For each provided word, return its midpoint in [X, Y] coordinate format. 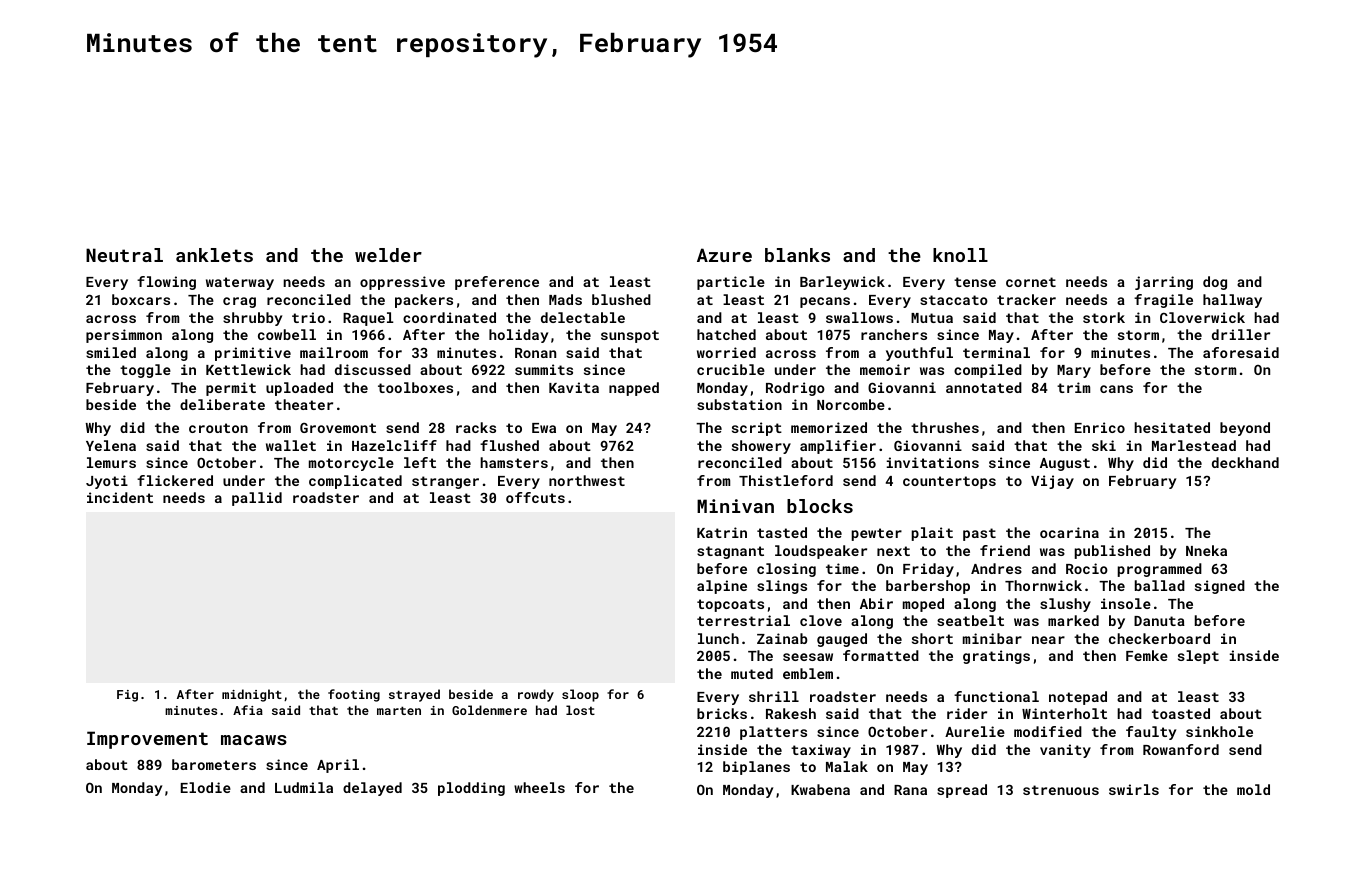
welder [388, 255]
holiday [518, 336]
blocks [820, 506]
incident [120, 497]
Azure [724, 255]
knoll [960, 255]
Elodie [206, 787]
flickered [175, 480]
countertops [949, 482]
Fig [127, 696]
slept [1198, 657]
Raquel [368, 319]
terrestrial [743, 620]
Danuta [1159, 621]
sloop [580, 695]
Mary [1074, 371]
